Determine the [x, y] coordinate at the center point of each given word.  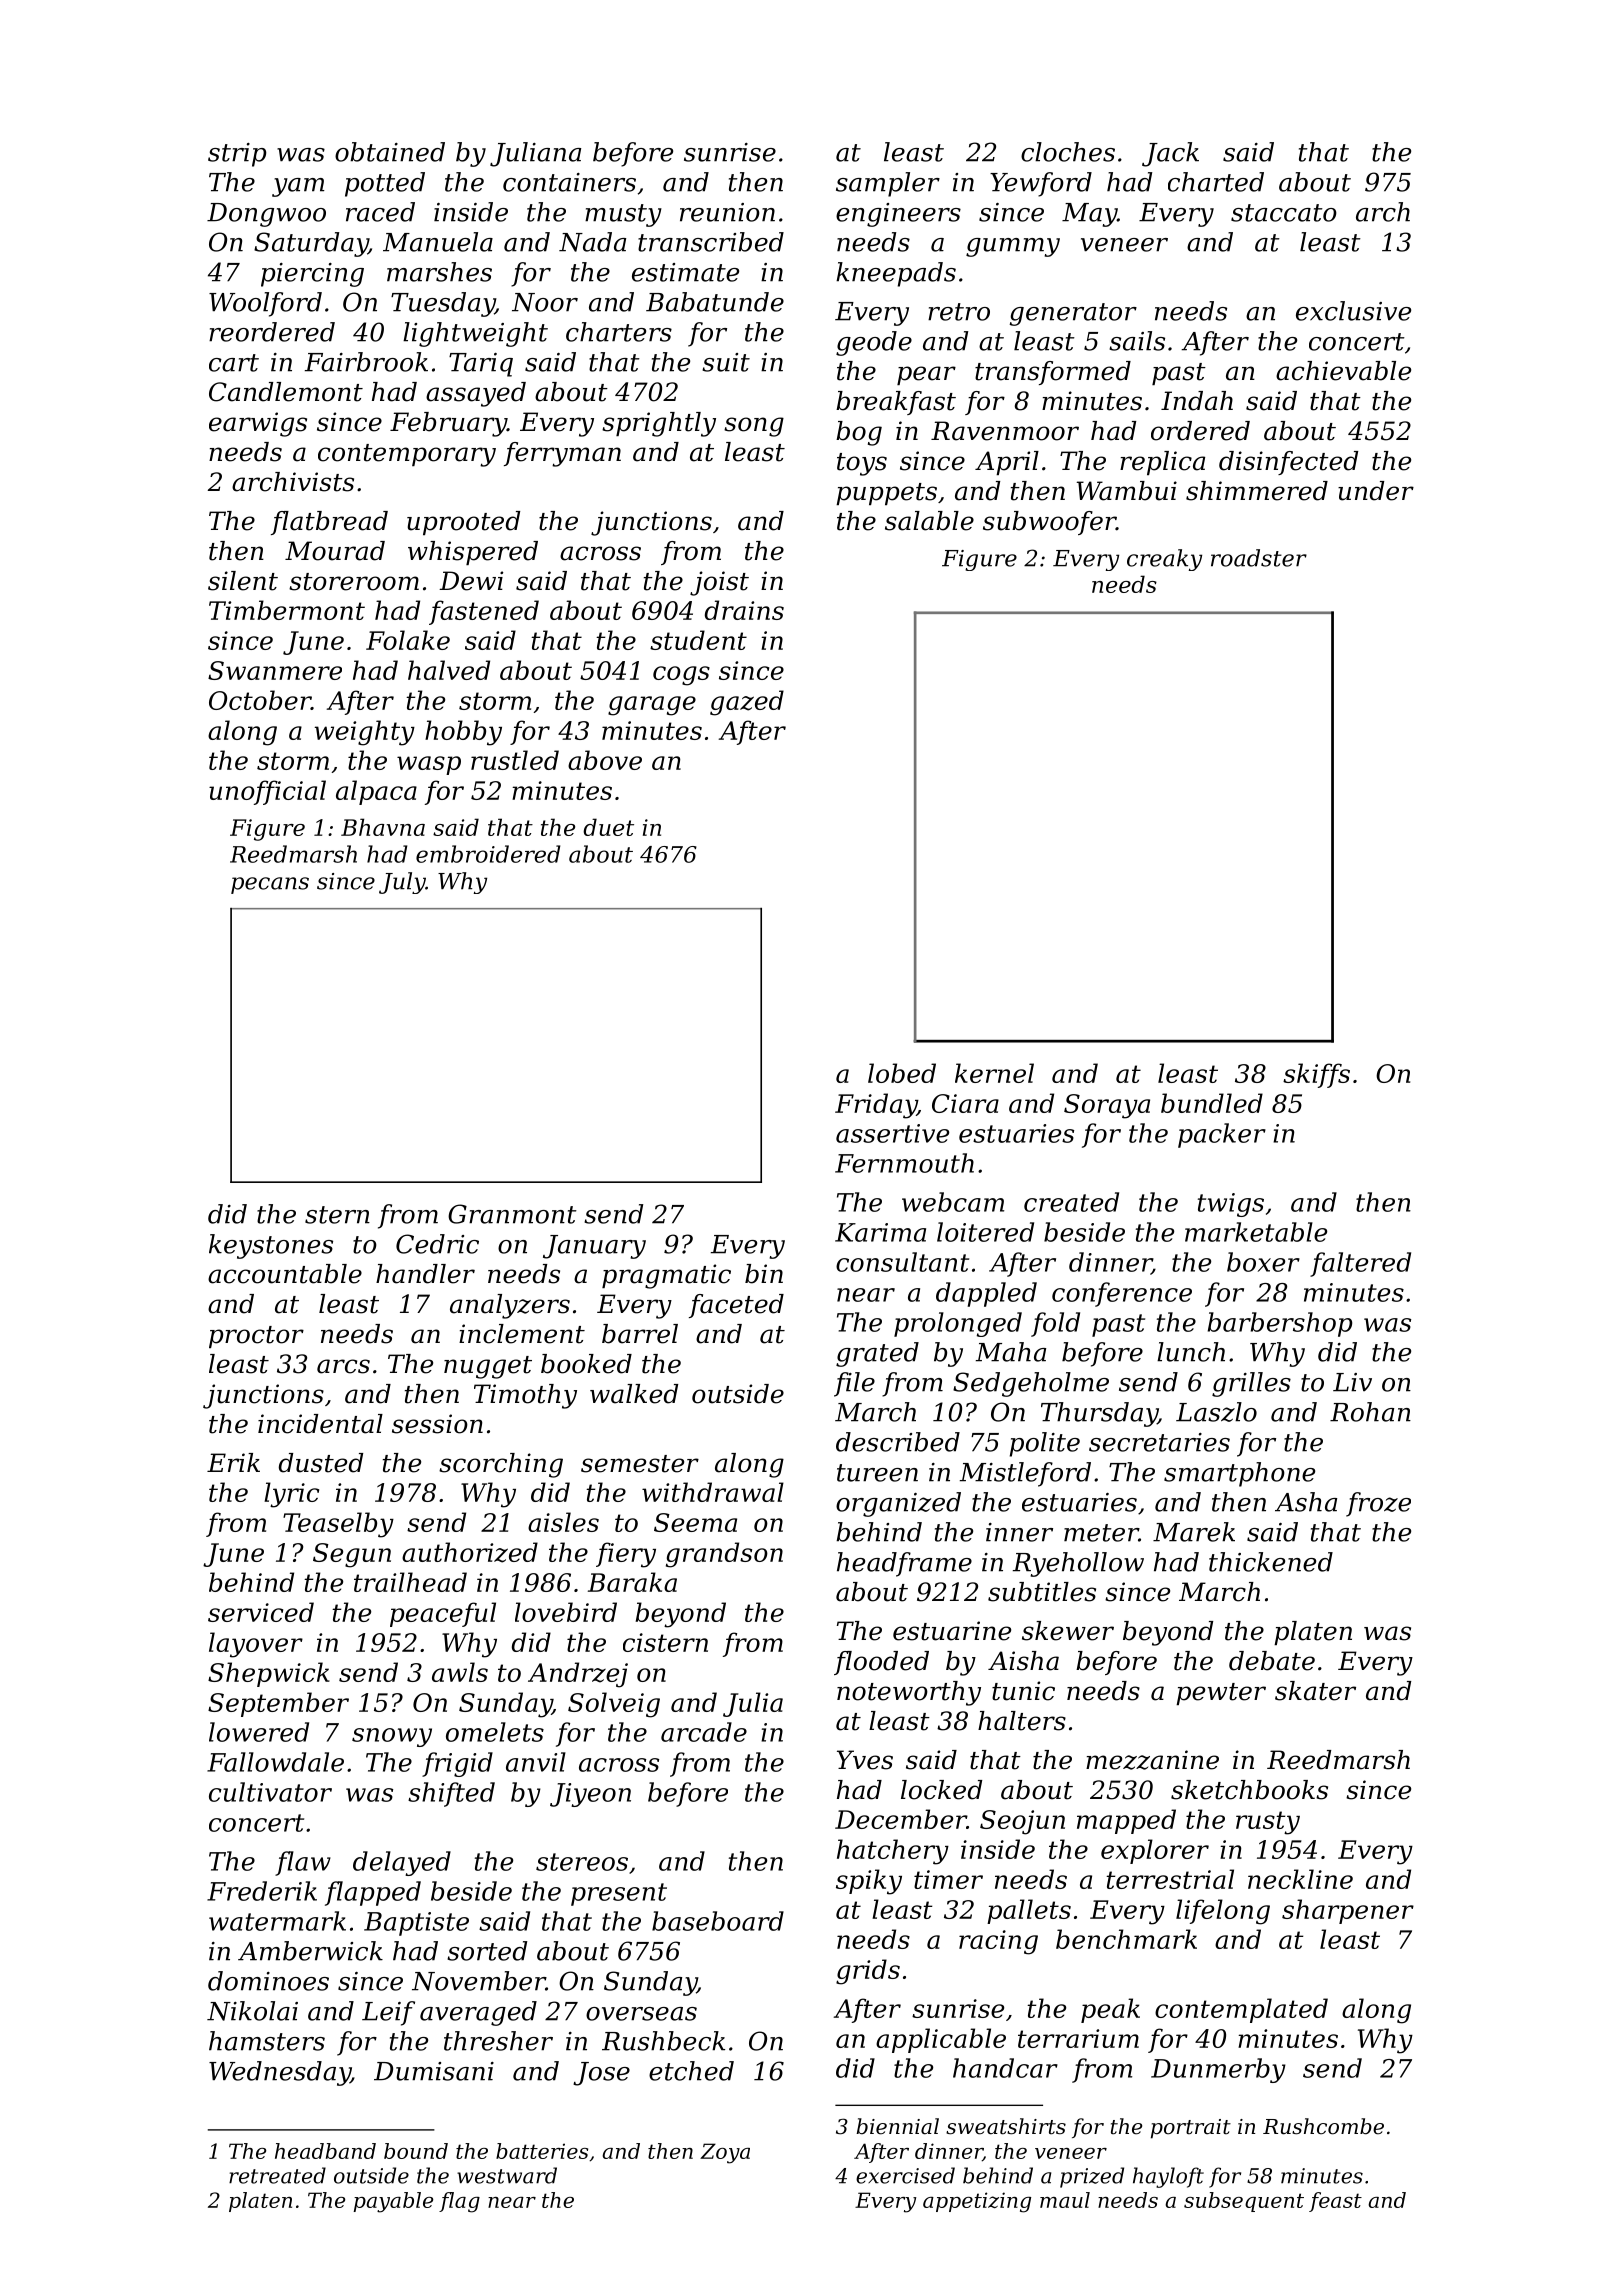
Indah [1197, 401]
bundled [1212, 1103]
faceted [736, 1306]
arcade [704, 1732]
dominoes [268, 1981]
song [754, 427]
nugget [488, 1367]
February [448, 424]
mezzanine [1152, 1760]
